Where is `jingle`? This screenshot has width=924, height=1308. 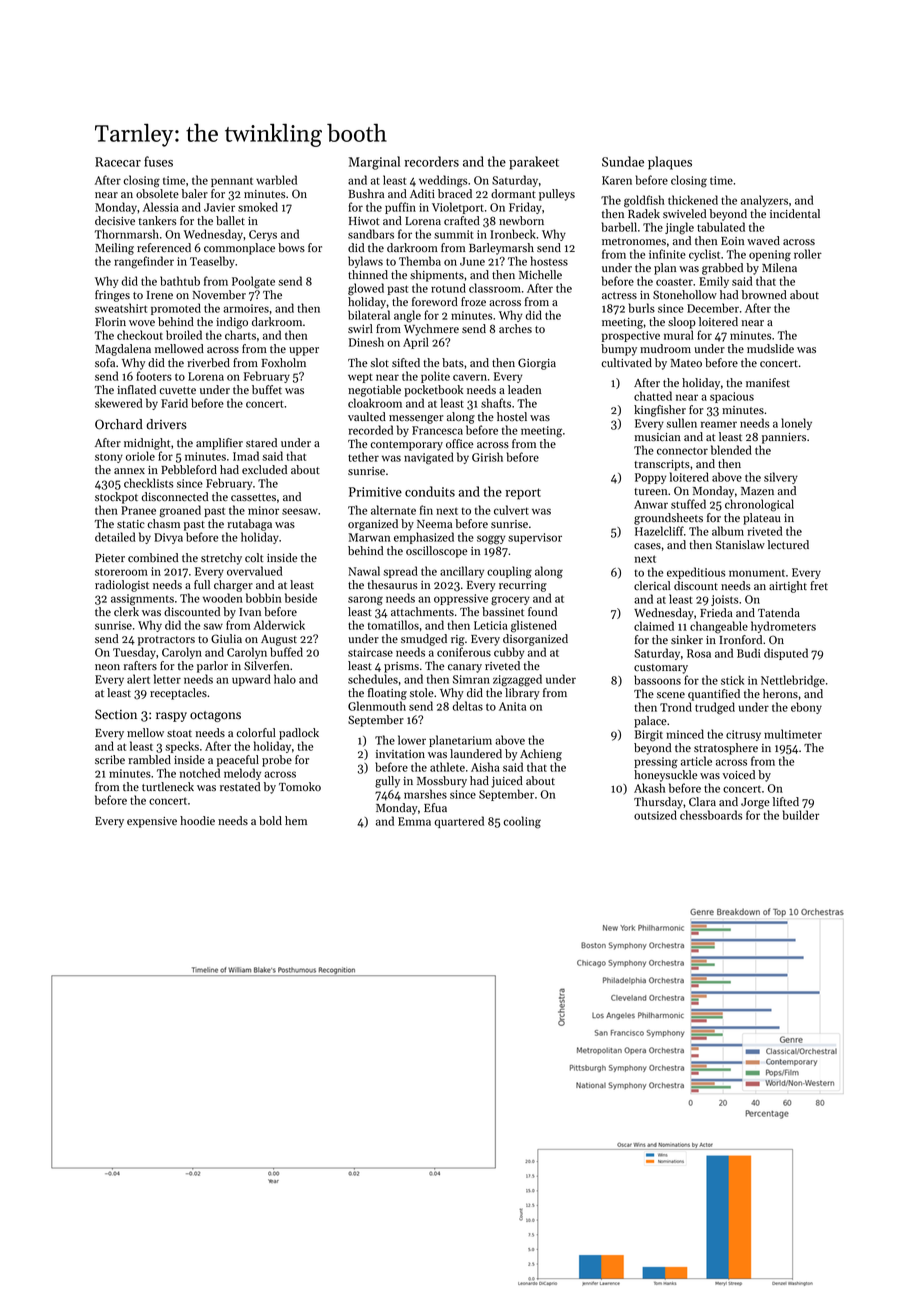
jingle is located at coordinates (679, 228).
